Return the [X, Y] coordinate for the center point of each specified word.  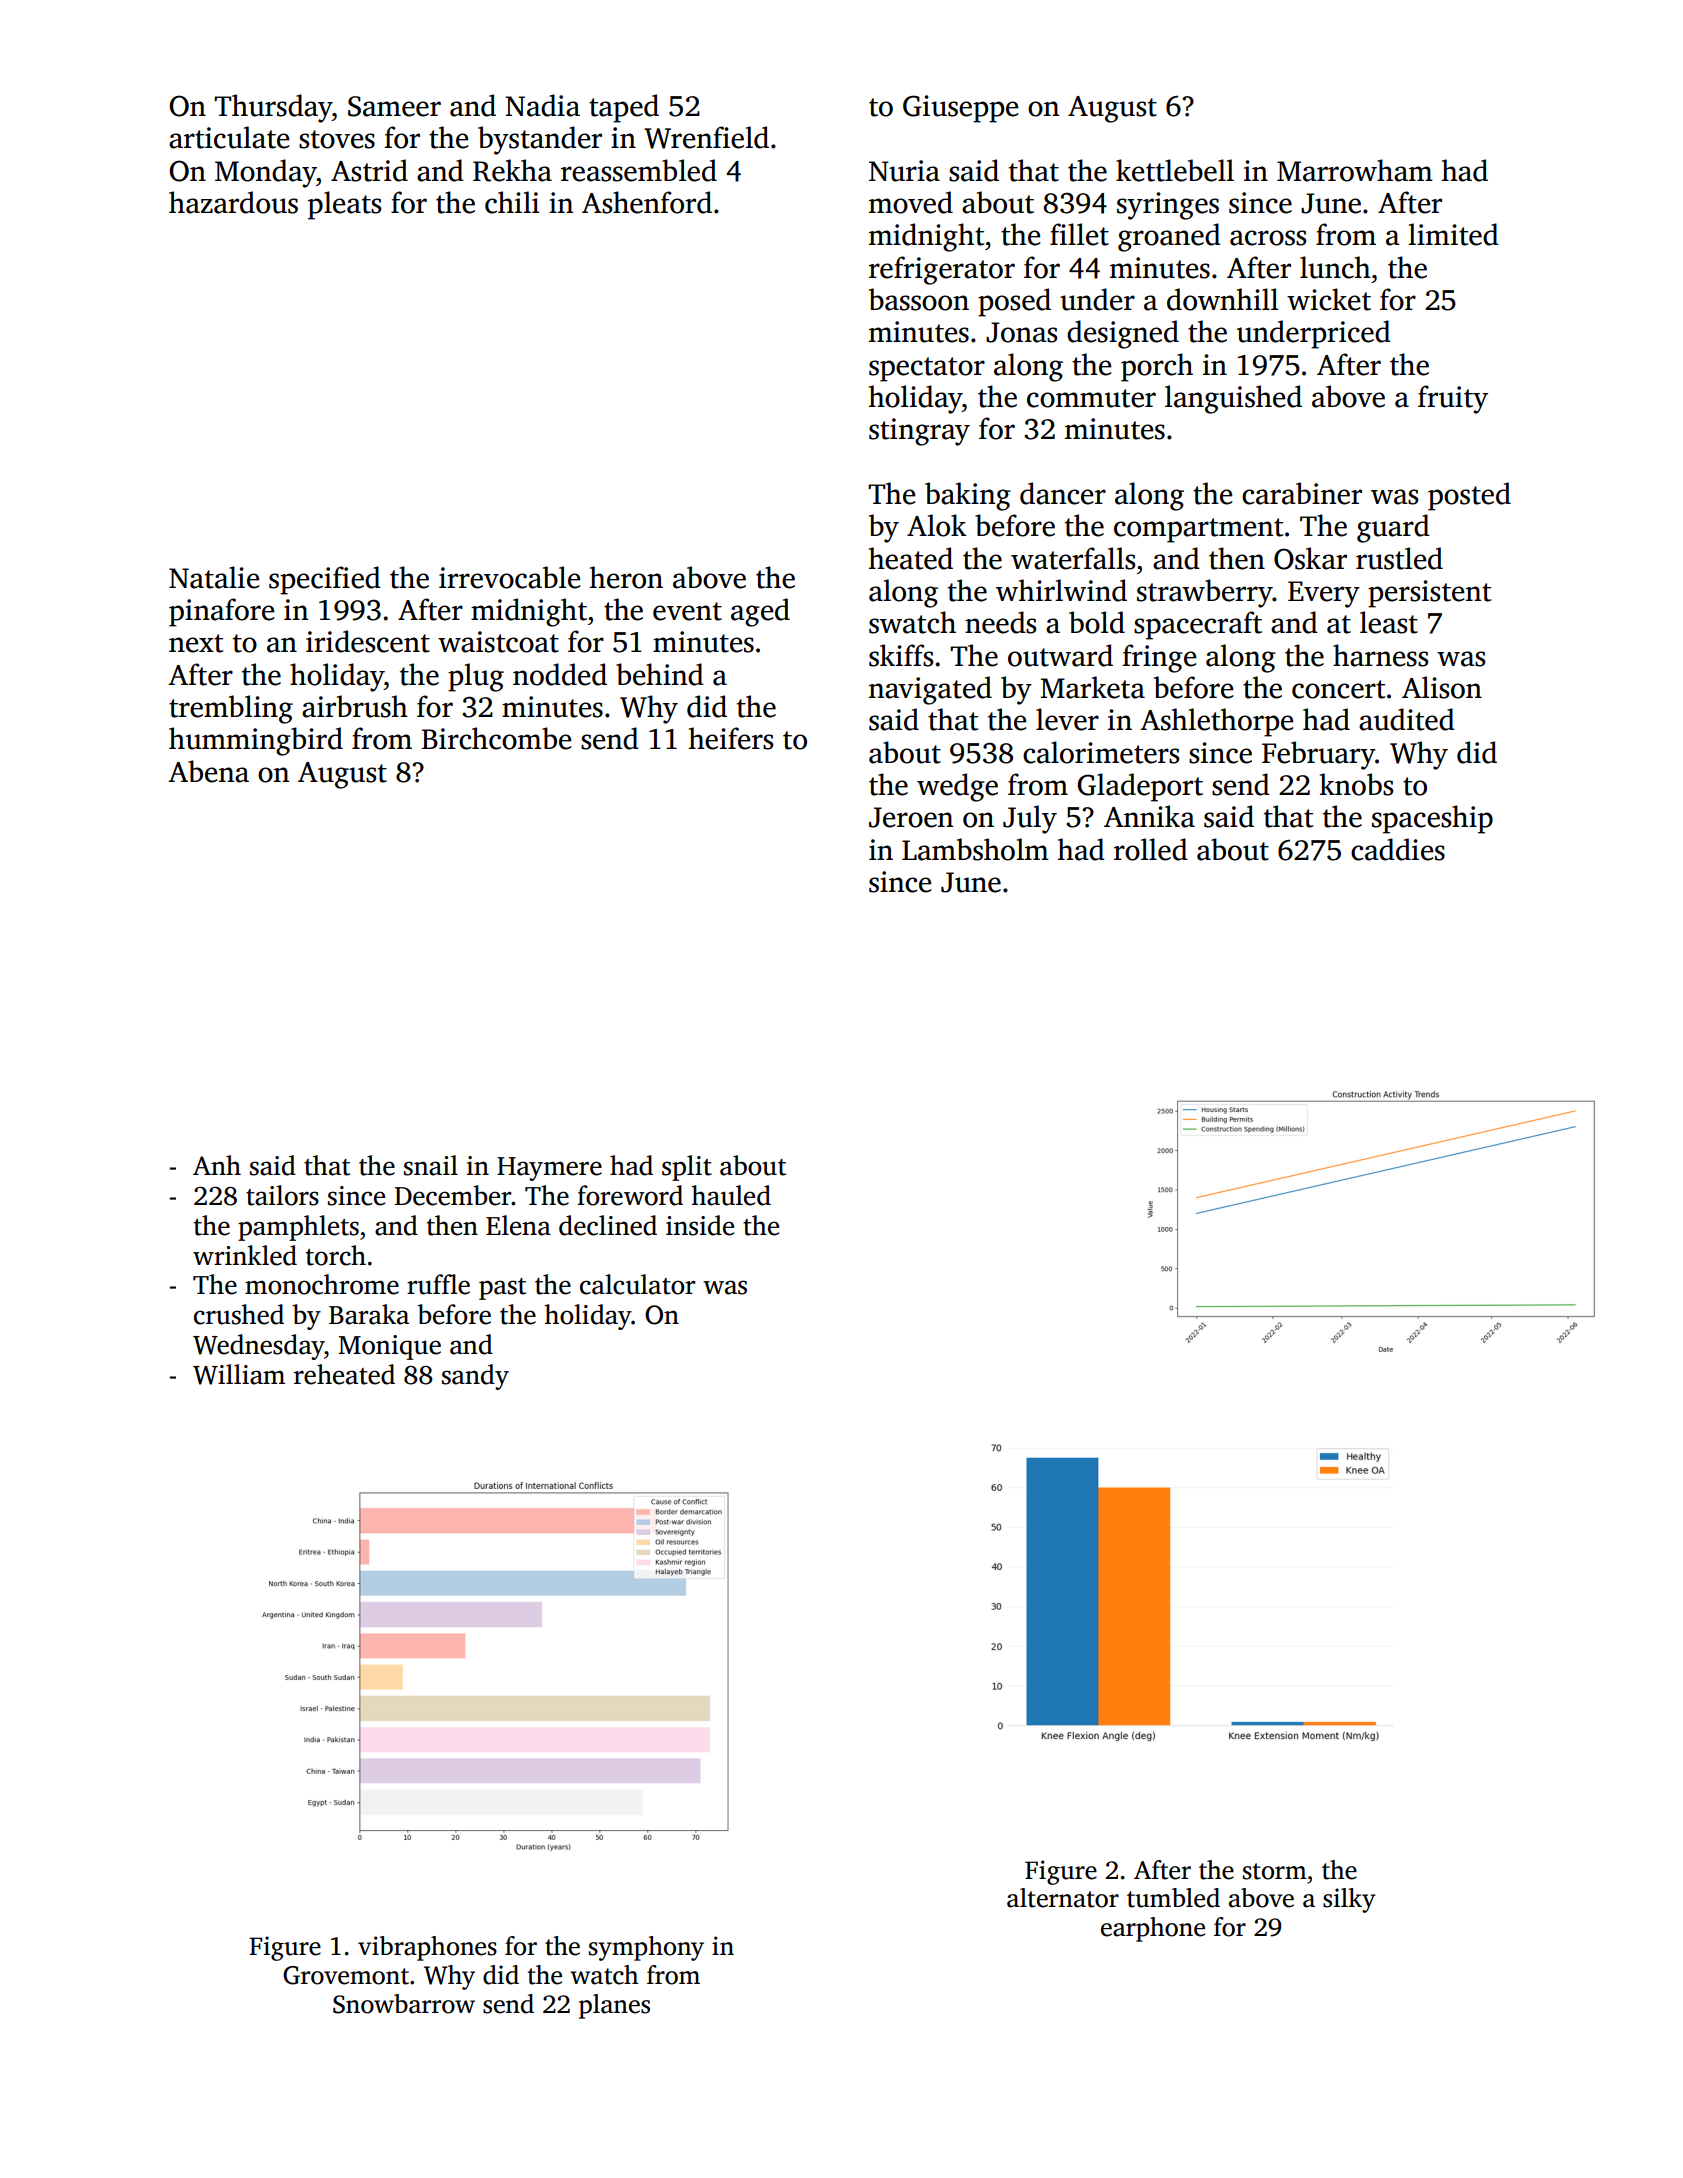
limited [1453, 234]
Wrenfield [706, 137]
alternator [1063, 1898]
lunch [1335, 267]
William [239, 1374]
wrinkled [245, 1255]
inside [700, 1225]
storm [1275, 1871]
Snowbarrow [404, 2004]
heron [626, 577]
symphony [646, 1948]
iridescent [368, 641]
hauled [731, 1195]
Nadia [542, 105]
